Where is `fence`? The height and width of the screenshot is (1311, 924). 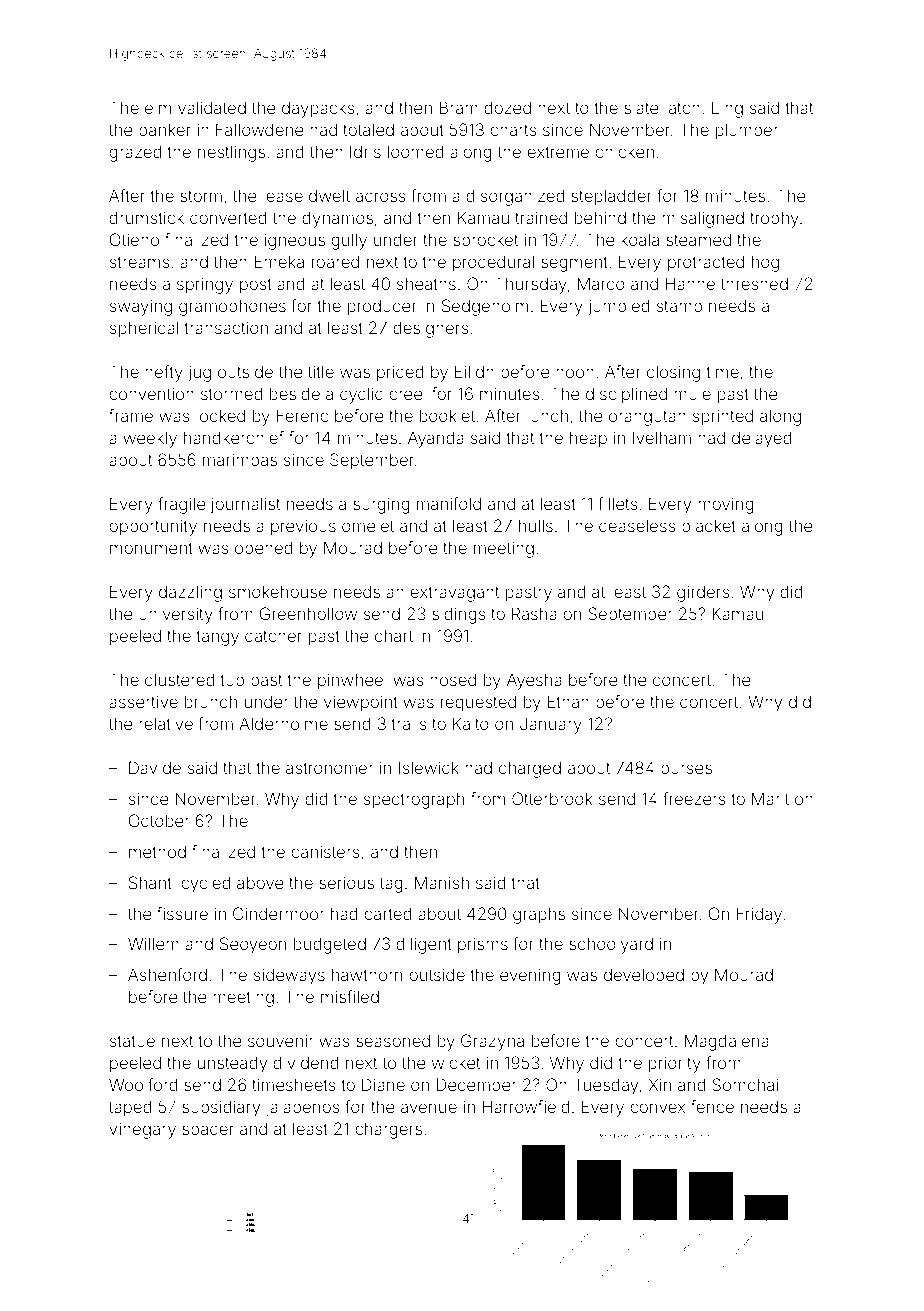
fence is located at coordinates (712, 1106).
